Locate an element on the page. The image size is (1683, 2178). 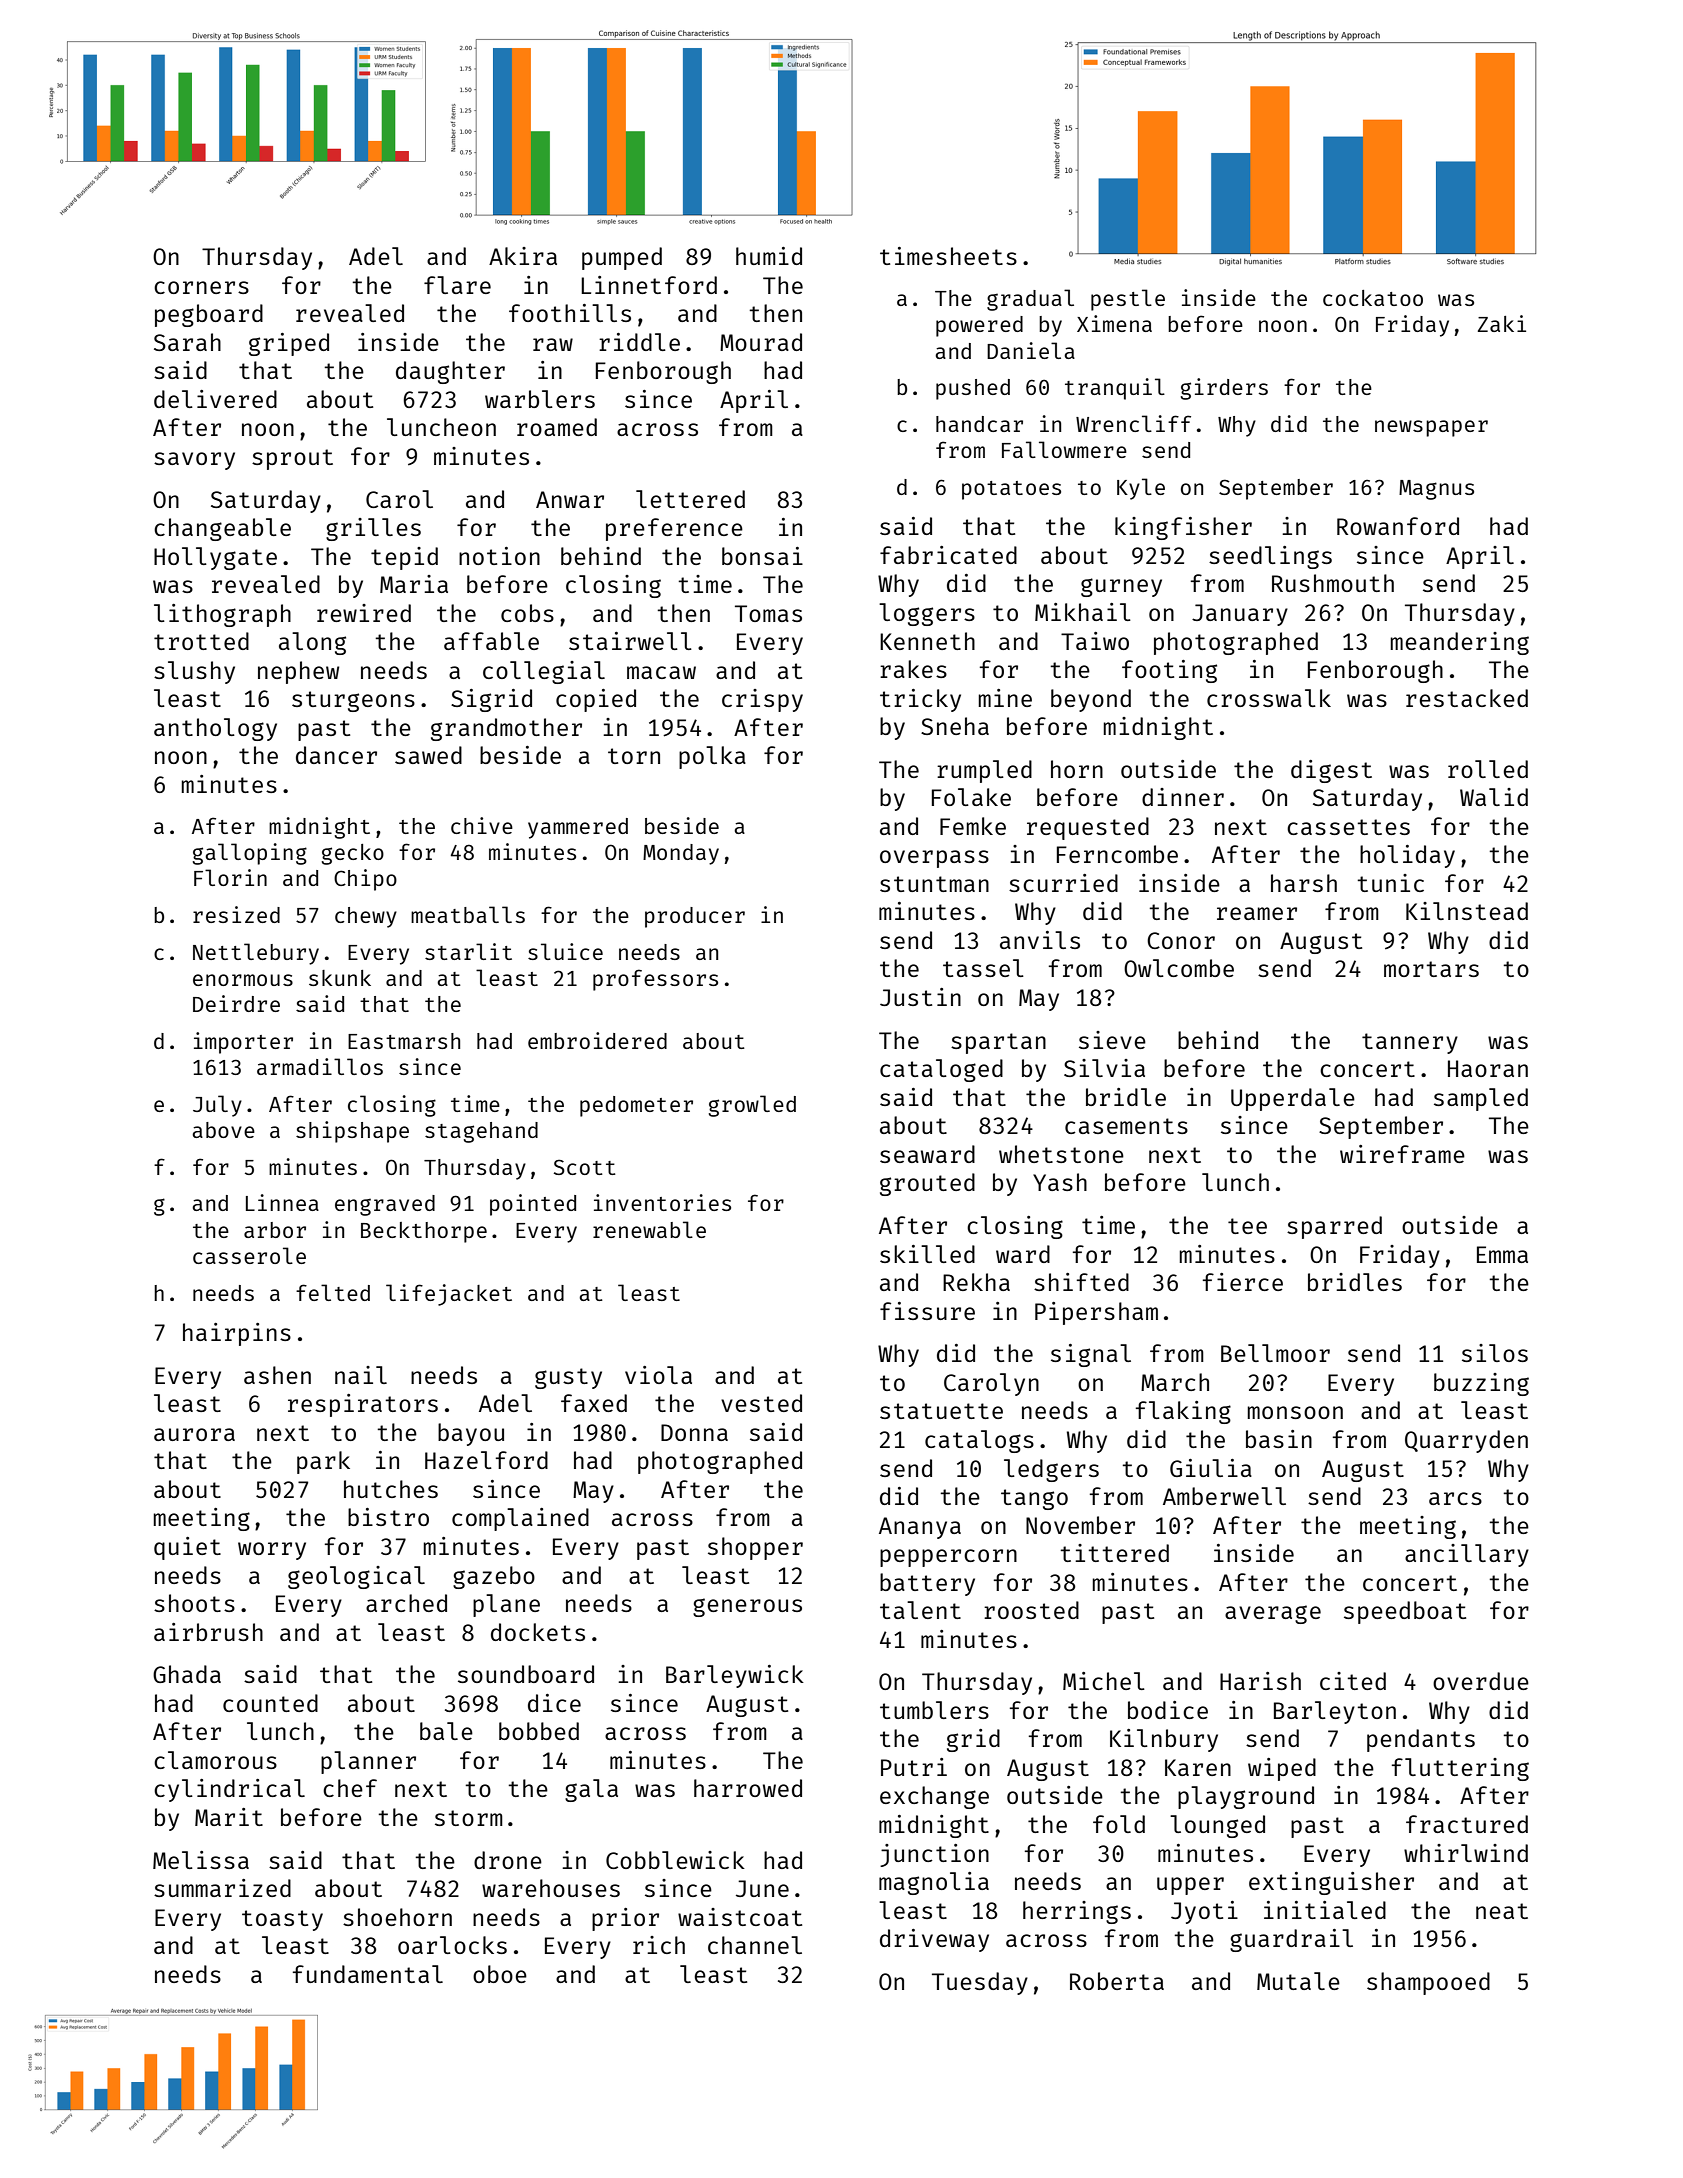
humid is located at coordinates (769, 256).
